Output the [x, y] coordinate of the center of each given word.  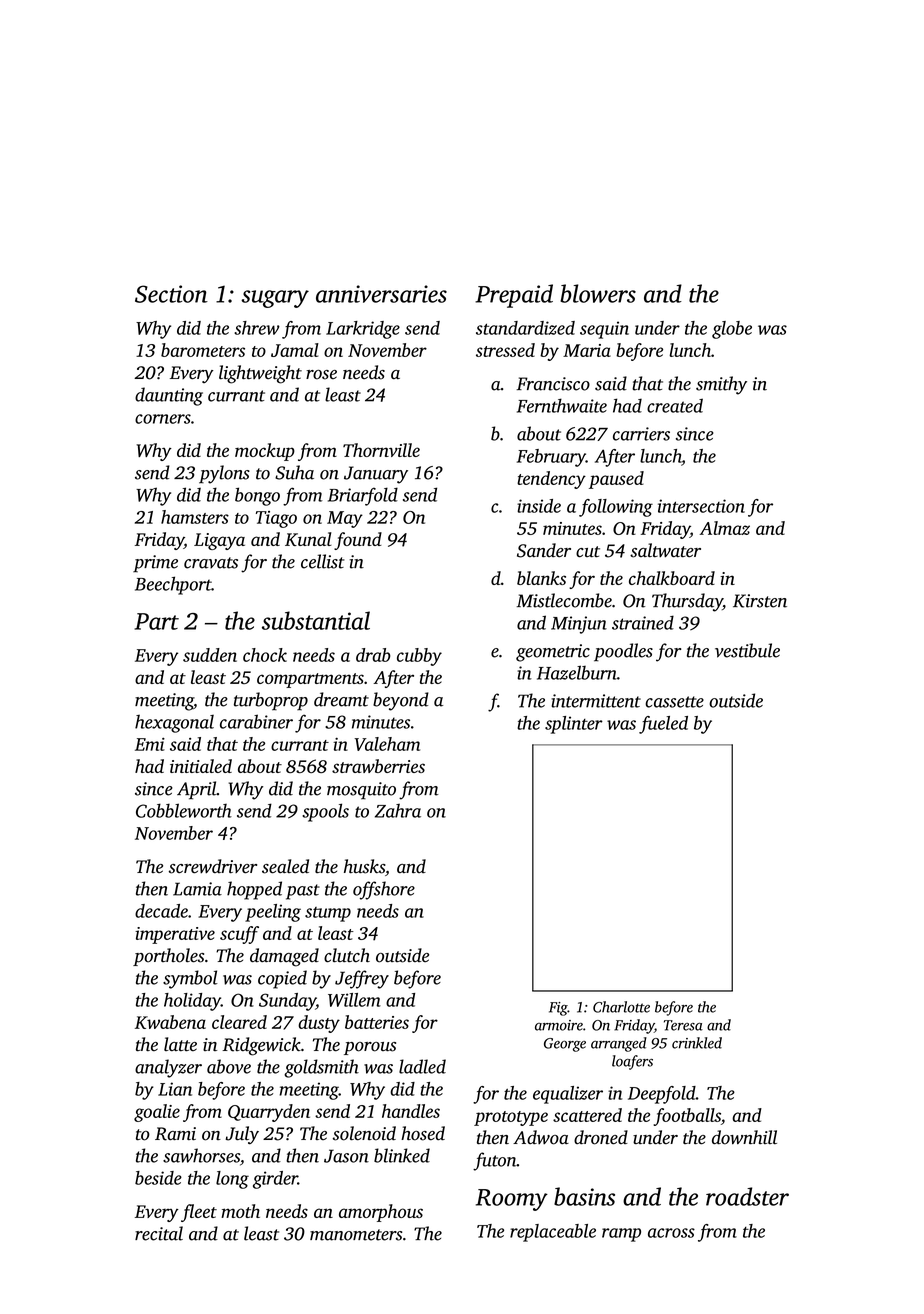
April [197, 790]
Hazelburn [577, 672]
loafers [632, 1062]
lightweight [260, 374]
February [551, 458]
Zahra [398, 810]
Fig [558, 1009]
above [229, 1066]
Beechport [173, 585]
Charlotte [621, 1007]
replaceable [553, 1233]
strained [643, 622]
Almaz [724, 528]
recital [159, 1233]
